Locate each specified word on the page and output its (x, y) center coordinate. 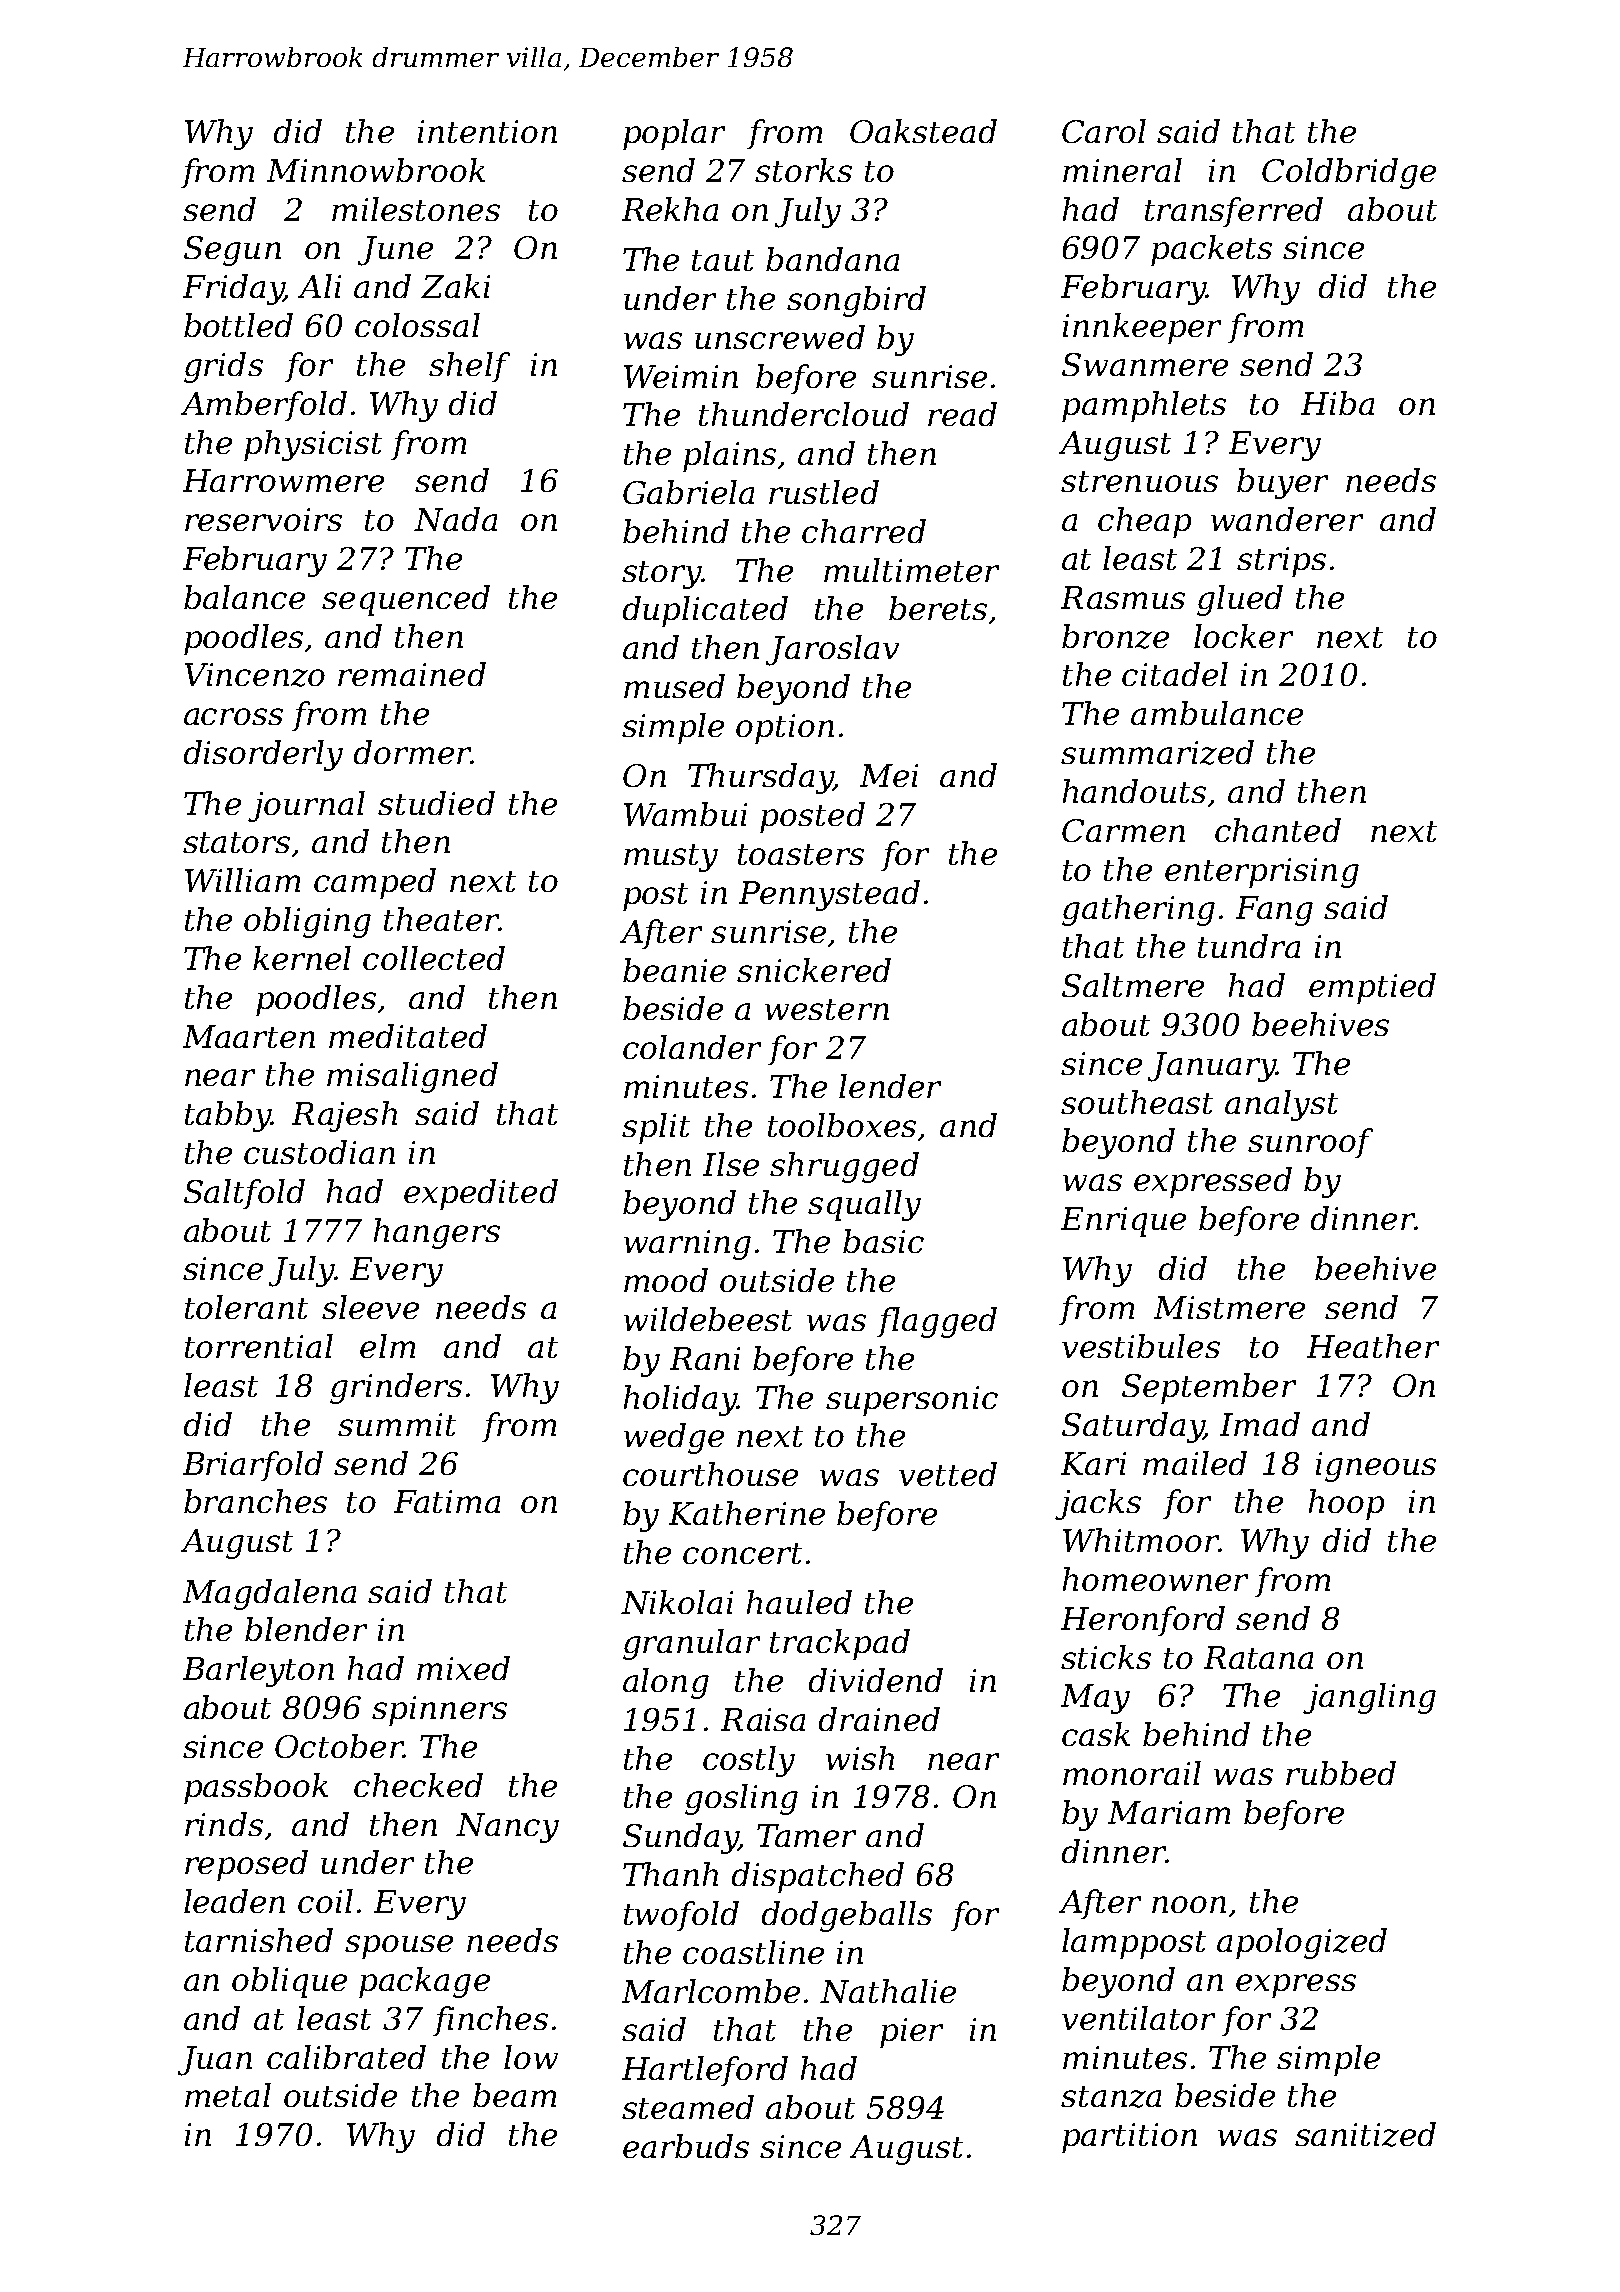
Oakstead (923, 131)
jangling (1369, 1698)
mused (674, 686)
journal (306, 806)
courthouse (710, 1474)
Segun (232, 251)
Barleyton (258, 1671)
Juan (215, 2061)
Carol (1104, 131)
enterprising (1262, 873)
